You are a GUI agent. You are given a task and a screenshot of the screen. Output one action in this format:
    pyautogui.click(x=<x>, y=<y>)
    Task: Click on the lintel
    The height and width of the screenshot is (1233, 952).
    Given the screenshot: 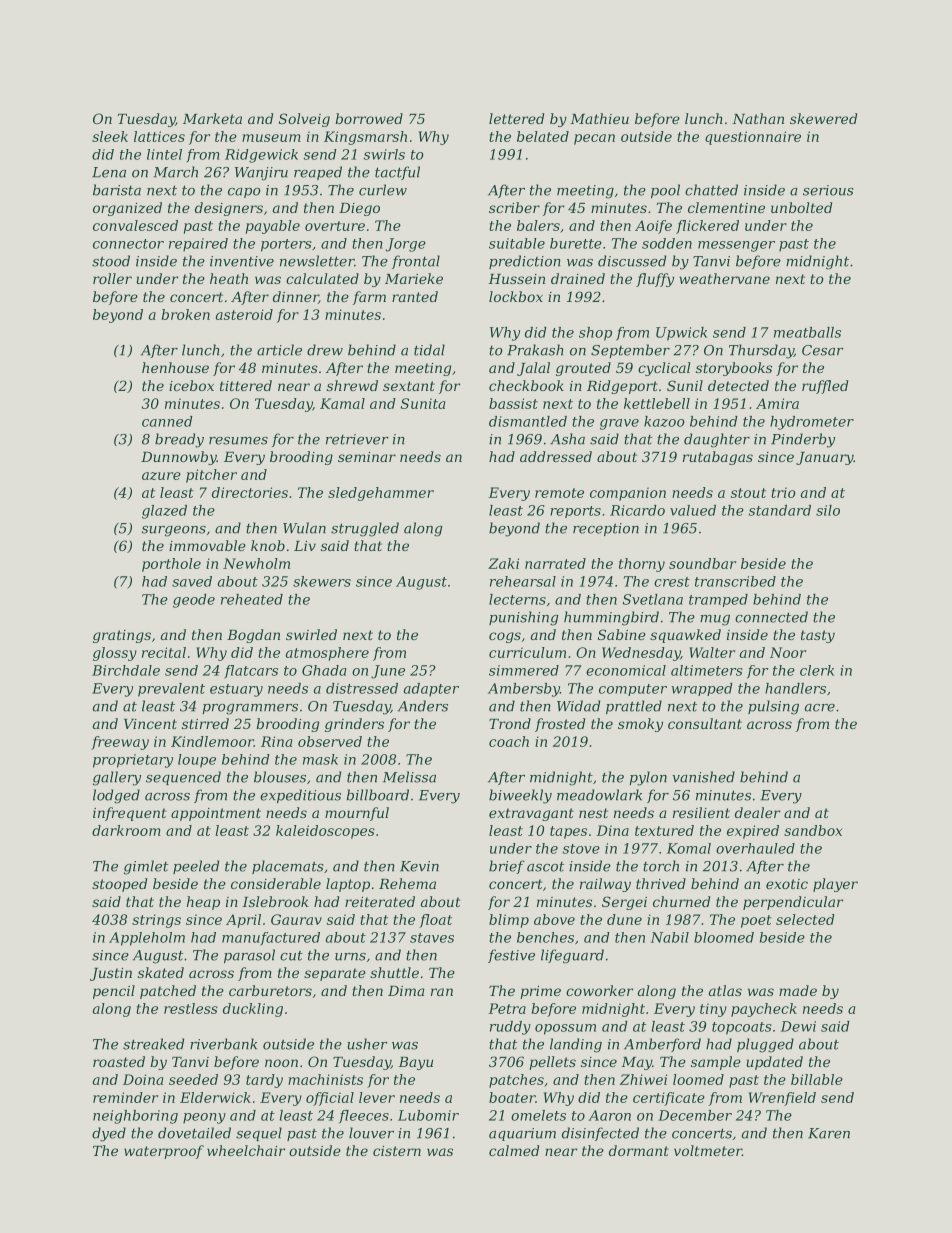 What is the action you would take?
    pyautogui.click(x=164, y=154)
